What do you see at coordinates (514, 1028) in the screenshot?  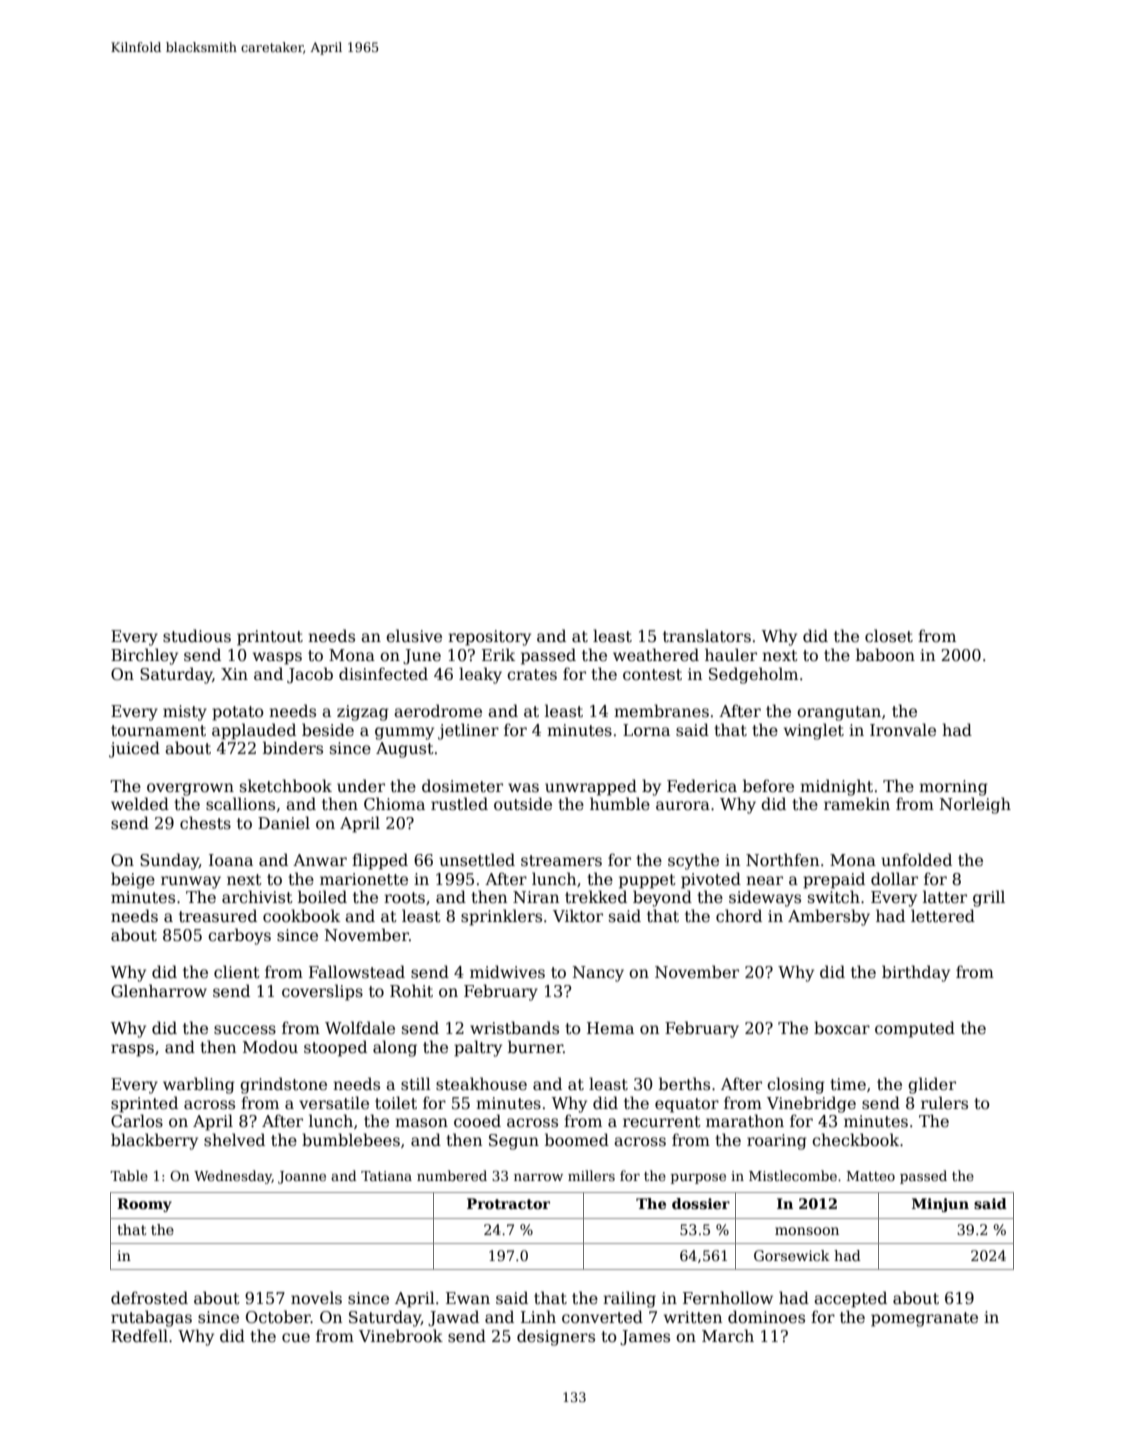 I see `wristbands` at bounding box center [514, 1028].
